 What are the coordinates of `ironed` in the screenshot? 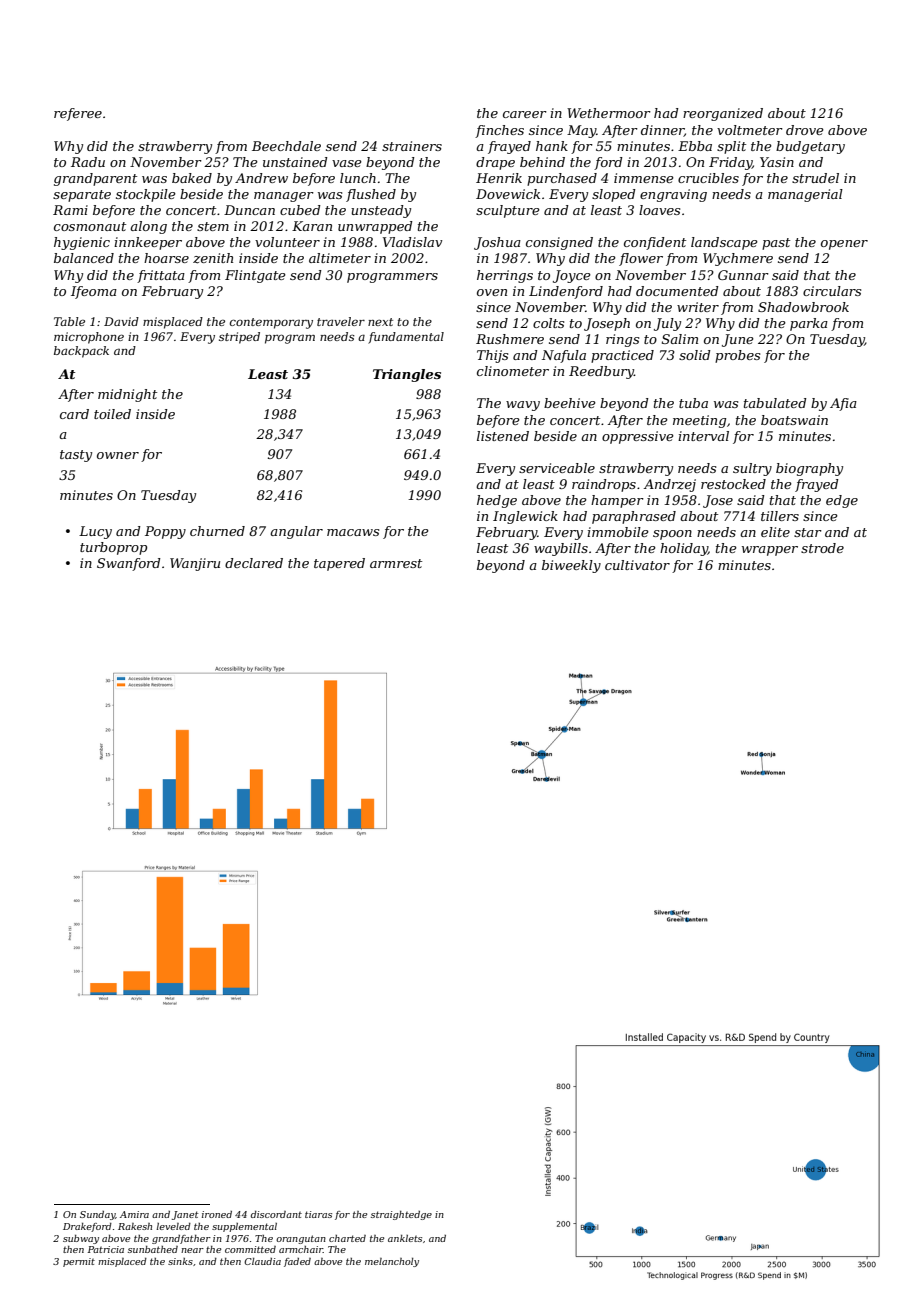 It's located at (217, 1214).
